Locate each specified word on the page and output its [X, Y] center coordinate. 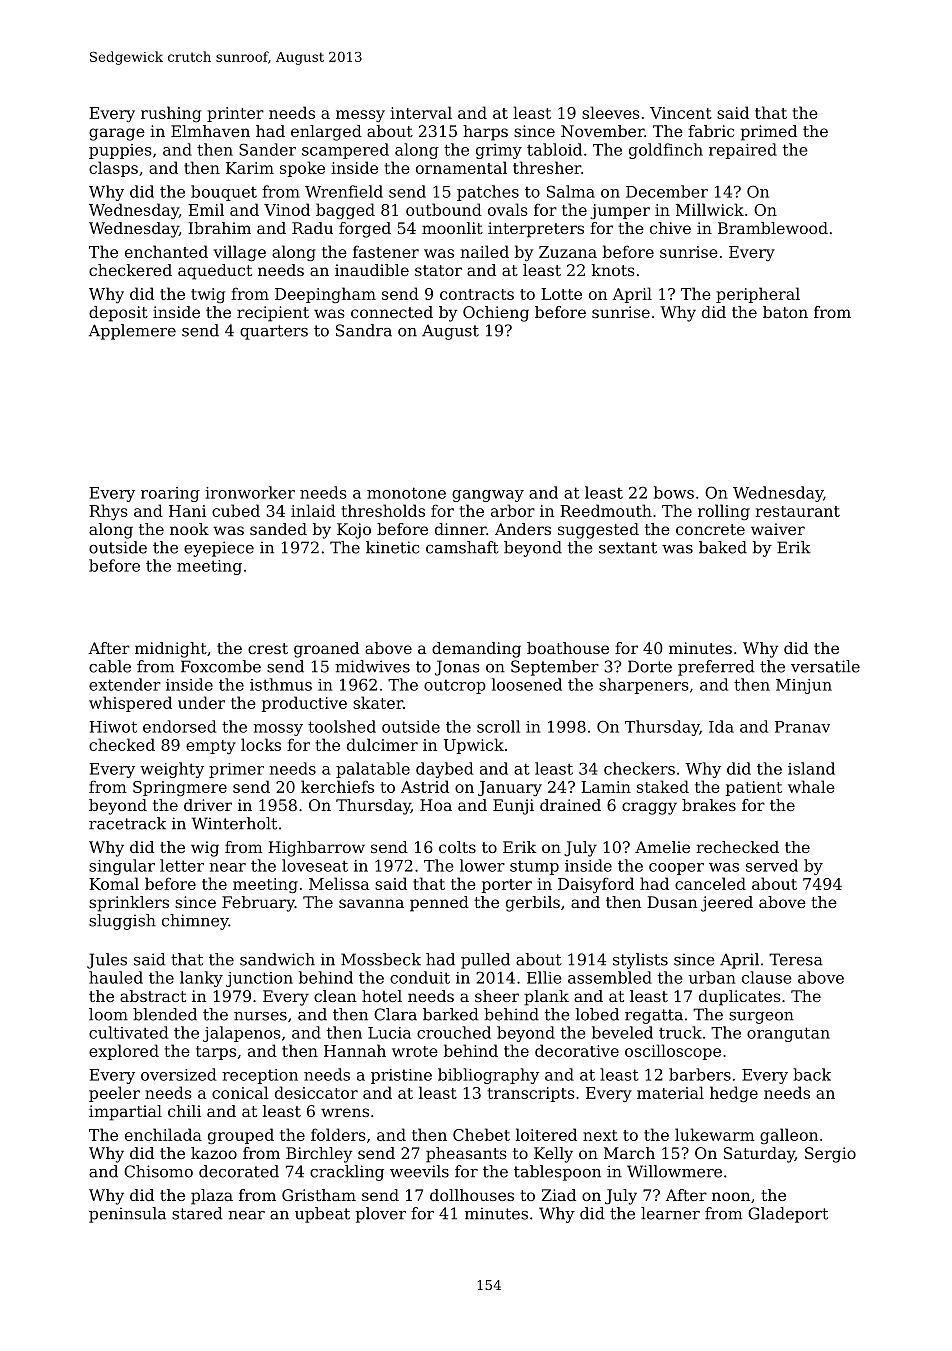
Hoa [436, 805]
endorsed [179, 726]
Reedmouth [606, 510]
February [258, 904]
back [812, 1074]
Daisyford [596, 885]
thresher [547, 167]
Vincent [681, 113]
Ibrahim [219, 228]
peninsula [127, 1215]
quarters [274, 332]
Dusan [672, 902]
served [772, 865]
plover [381, 1215]
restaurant [797, 511]
